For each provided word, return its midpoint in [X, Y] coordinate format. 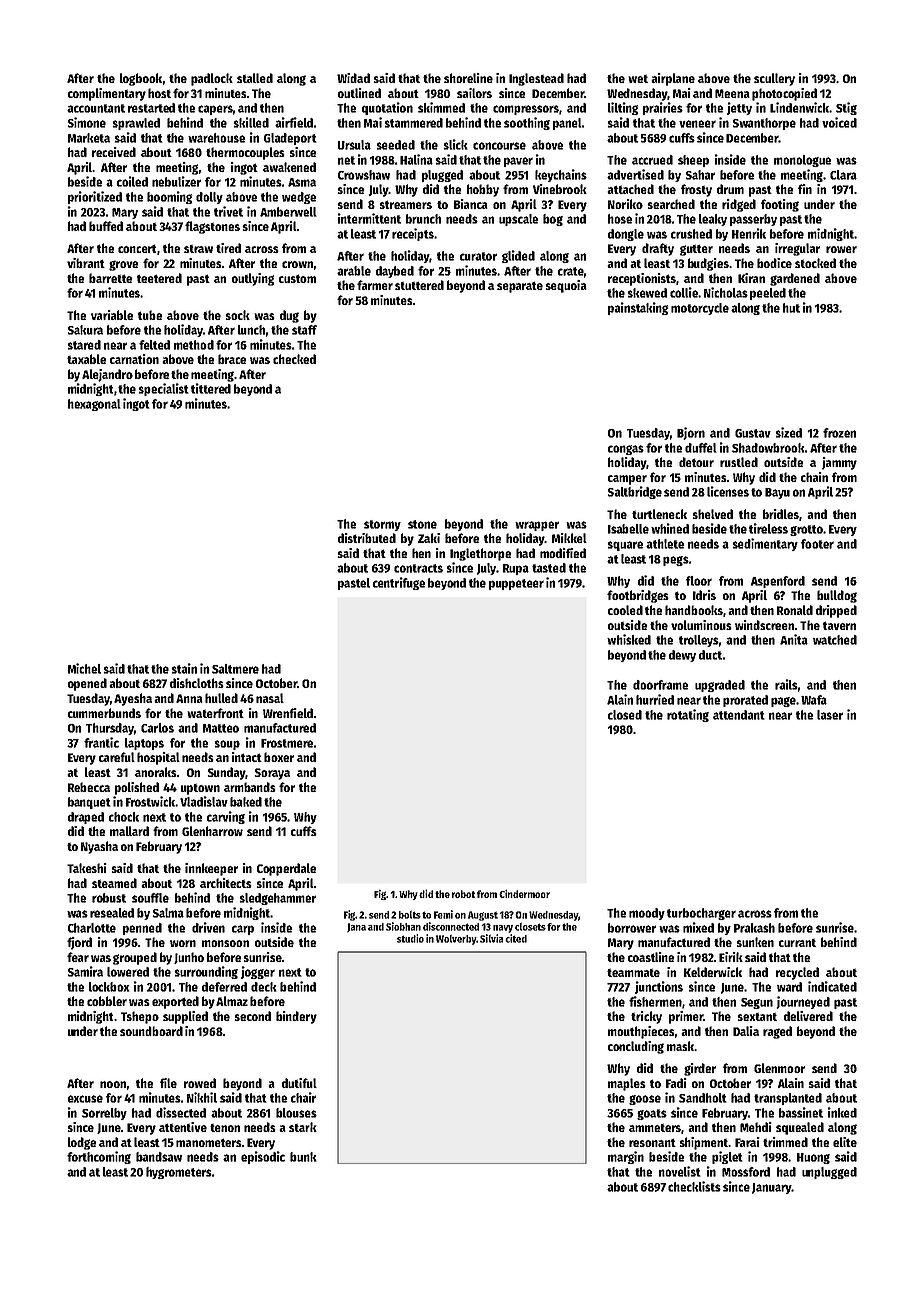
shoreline [468, 78]
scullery [774, 79]
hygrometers [179, 1173]
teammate [633, 973]
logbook [141, 79]
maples [627, 1084]
